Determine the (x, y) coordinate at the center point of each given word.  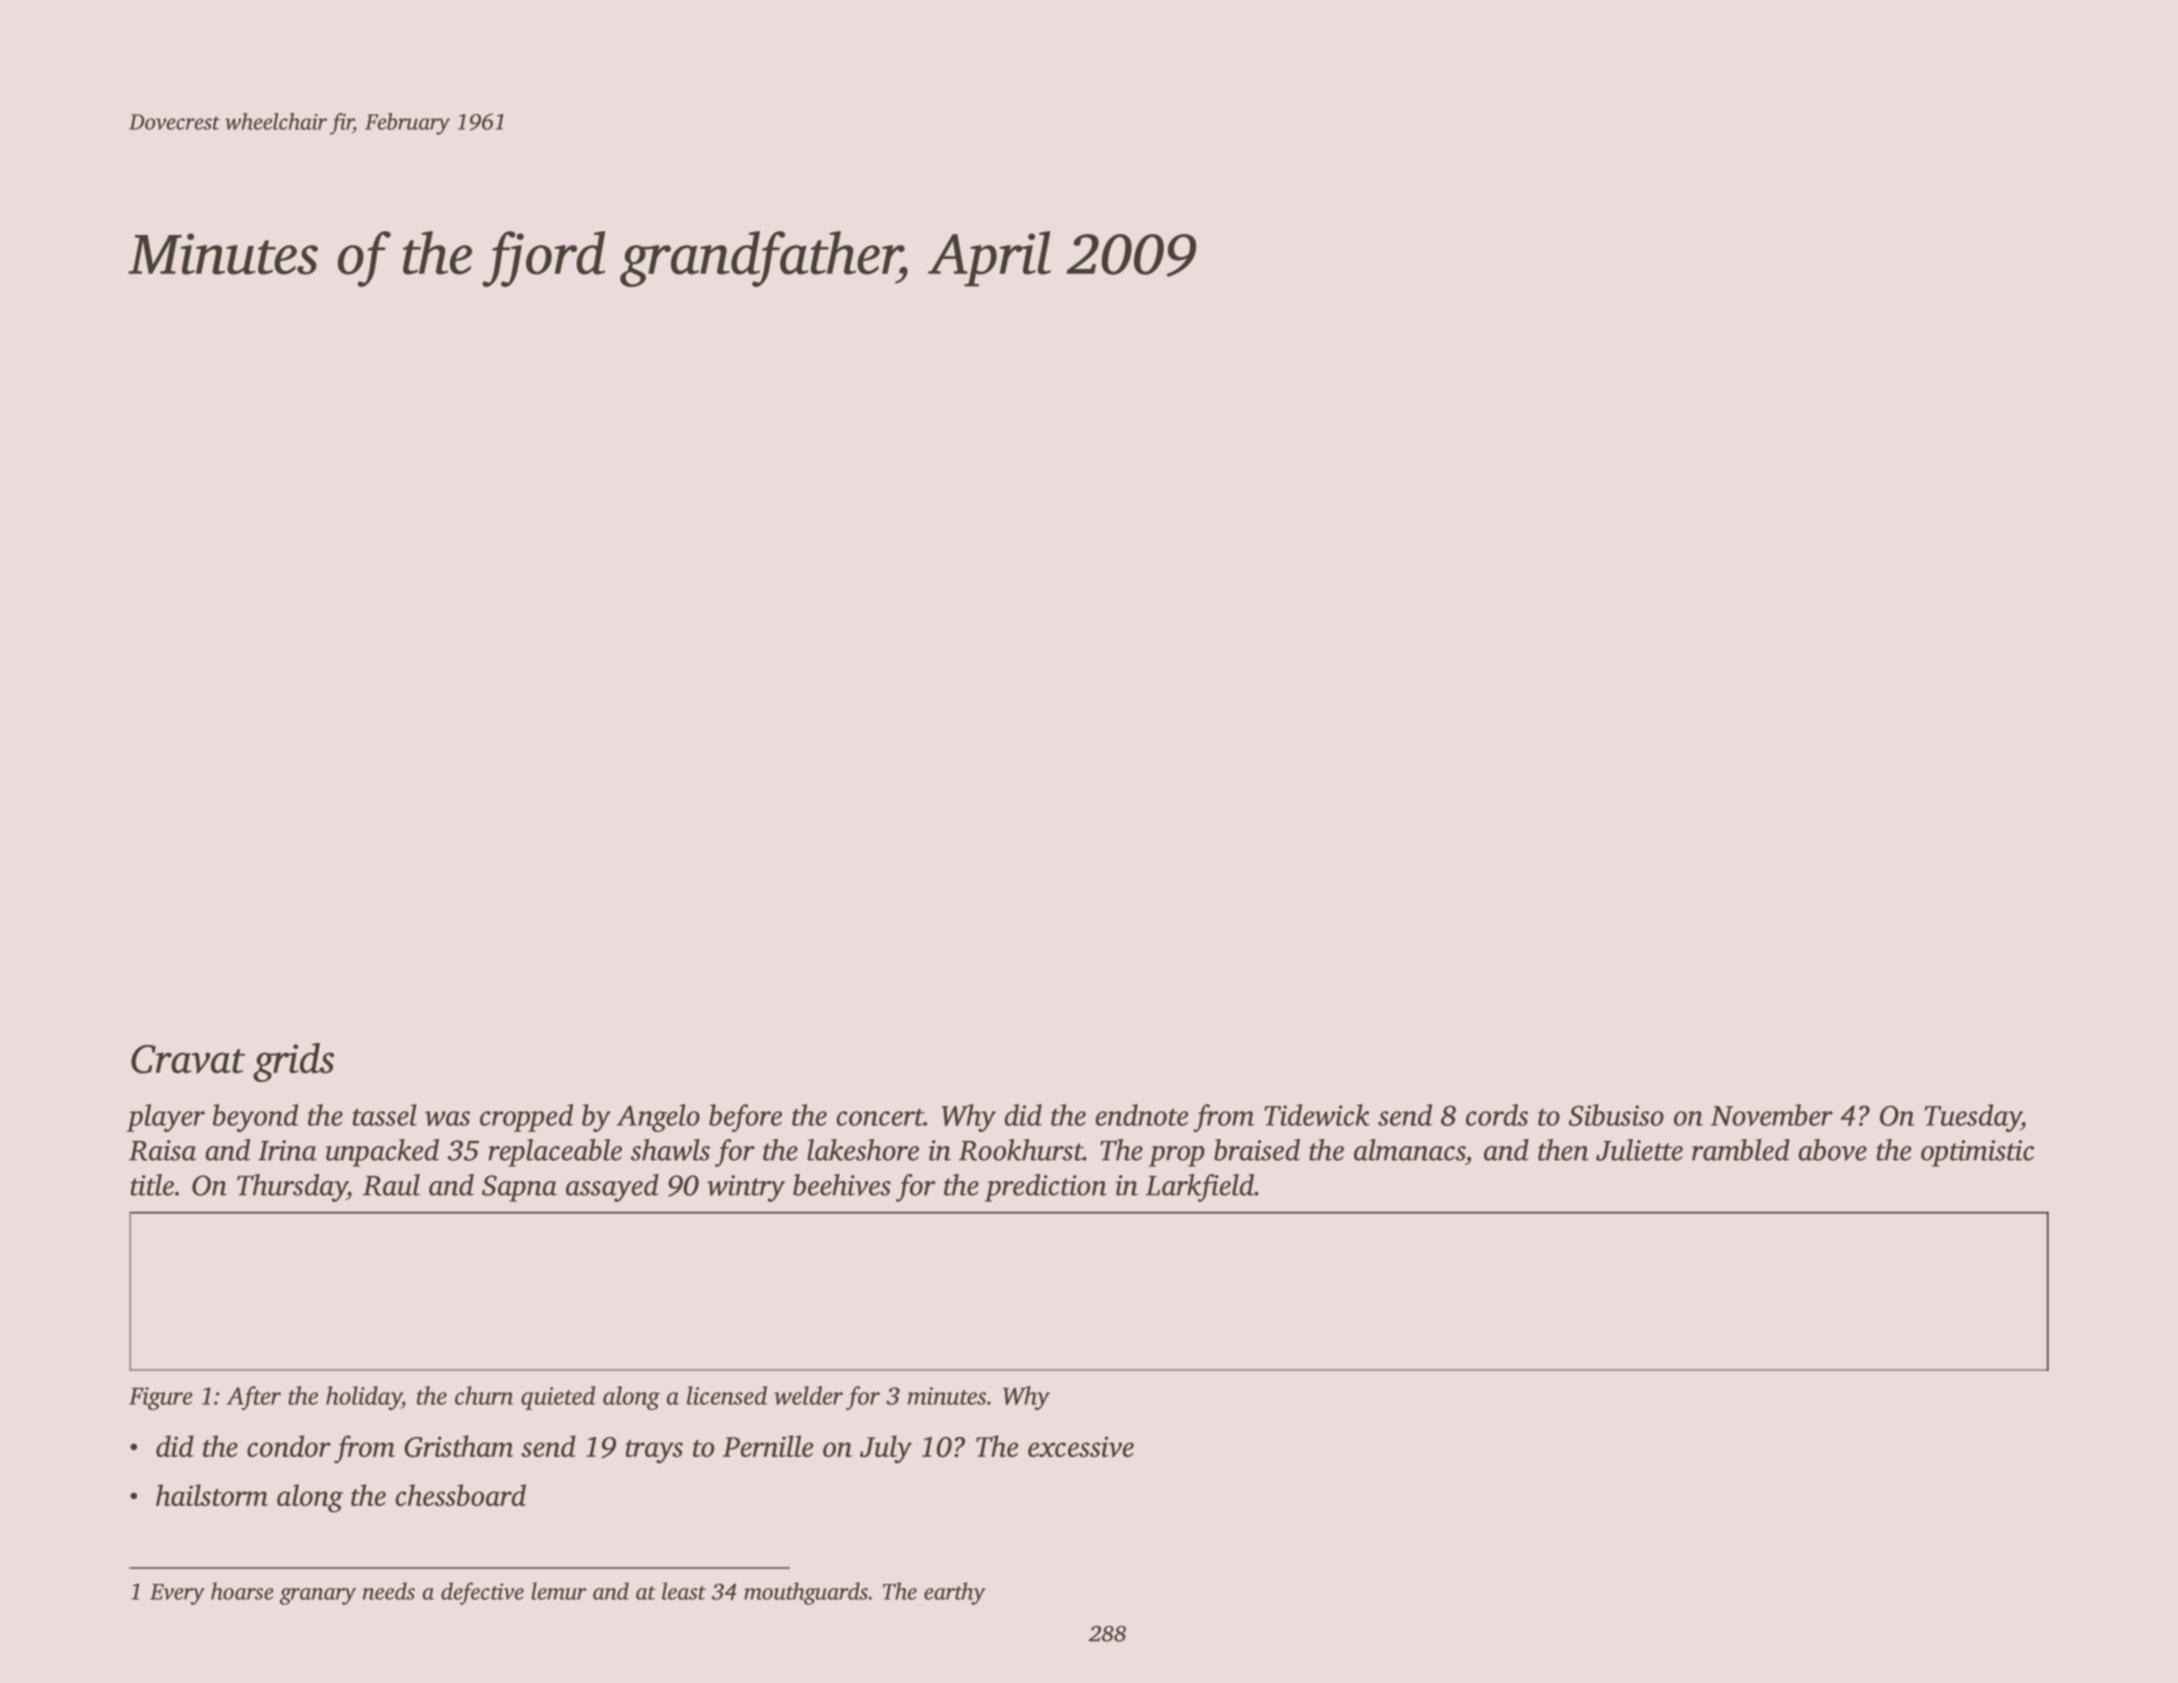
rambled (1741, 1150)
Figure (161, 1398)
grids (293, 1062)
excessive (1081, 1446)
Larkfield (1200, 1188)
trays (654, 1452)
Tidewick (1317, 1115)
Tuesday (1973, 1118)
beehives (842, 1185)
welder (808, 1395)
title (152, 1185)
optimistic (1977, 1153)
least (684, 1591)
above (1832, 1150)
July (886, 1449)
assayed (612, 1188)
